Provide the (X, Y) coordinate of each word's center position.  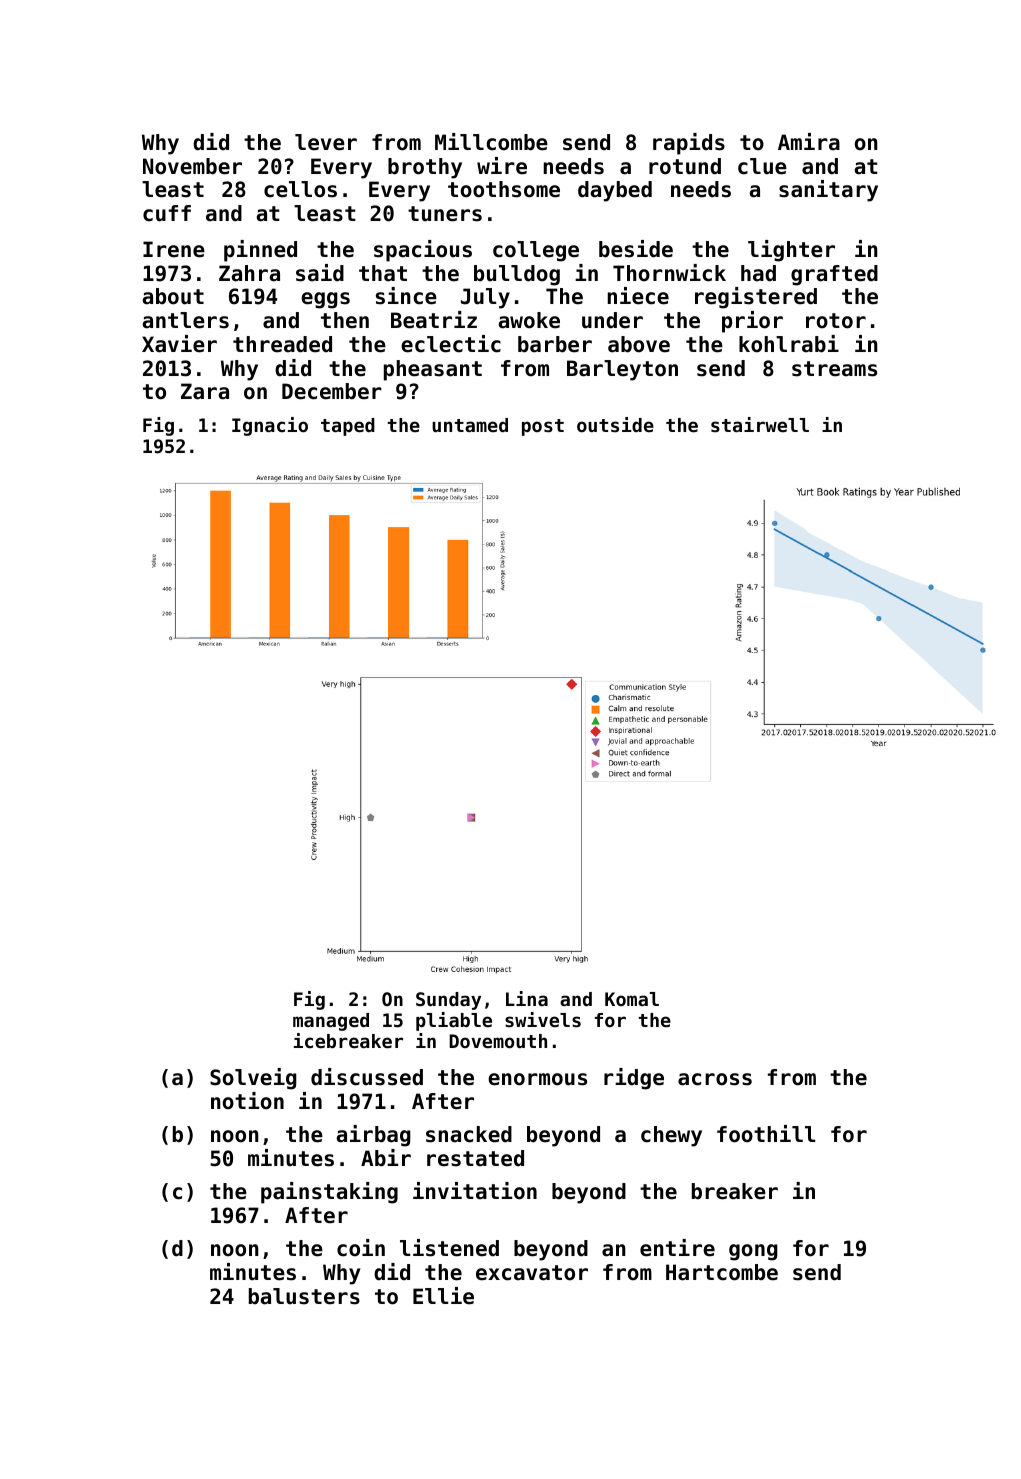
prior (752, 322)
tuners (445, 214)
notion (247, 1101)
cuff (167, 213)
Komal (632, 999)
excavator (532, 1273)
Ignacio (270, 426)
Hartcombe (722, 1272)
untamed (470, 425)
